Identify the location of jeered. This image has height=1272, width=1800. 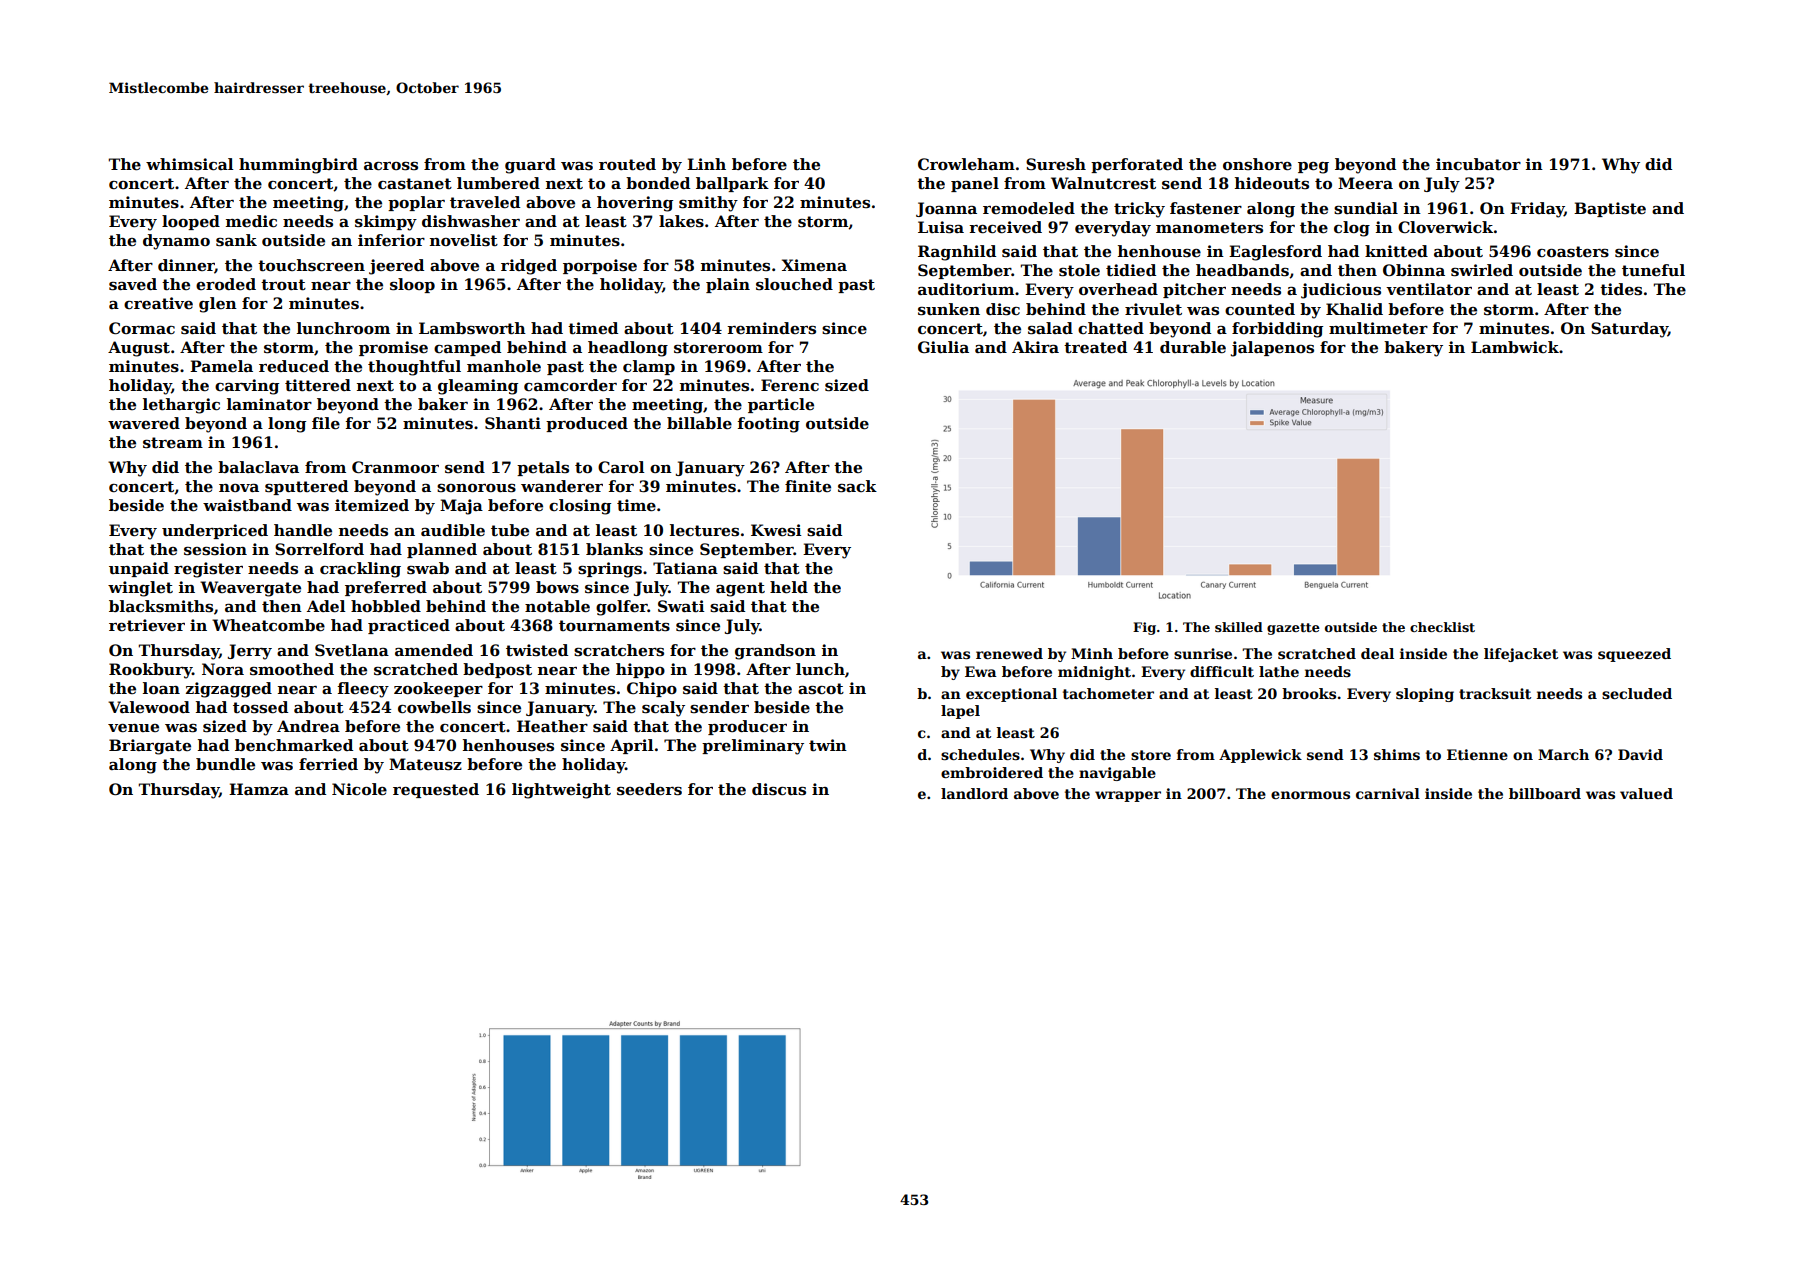
(396, 267).
